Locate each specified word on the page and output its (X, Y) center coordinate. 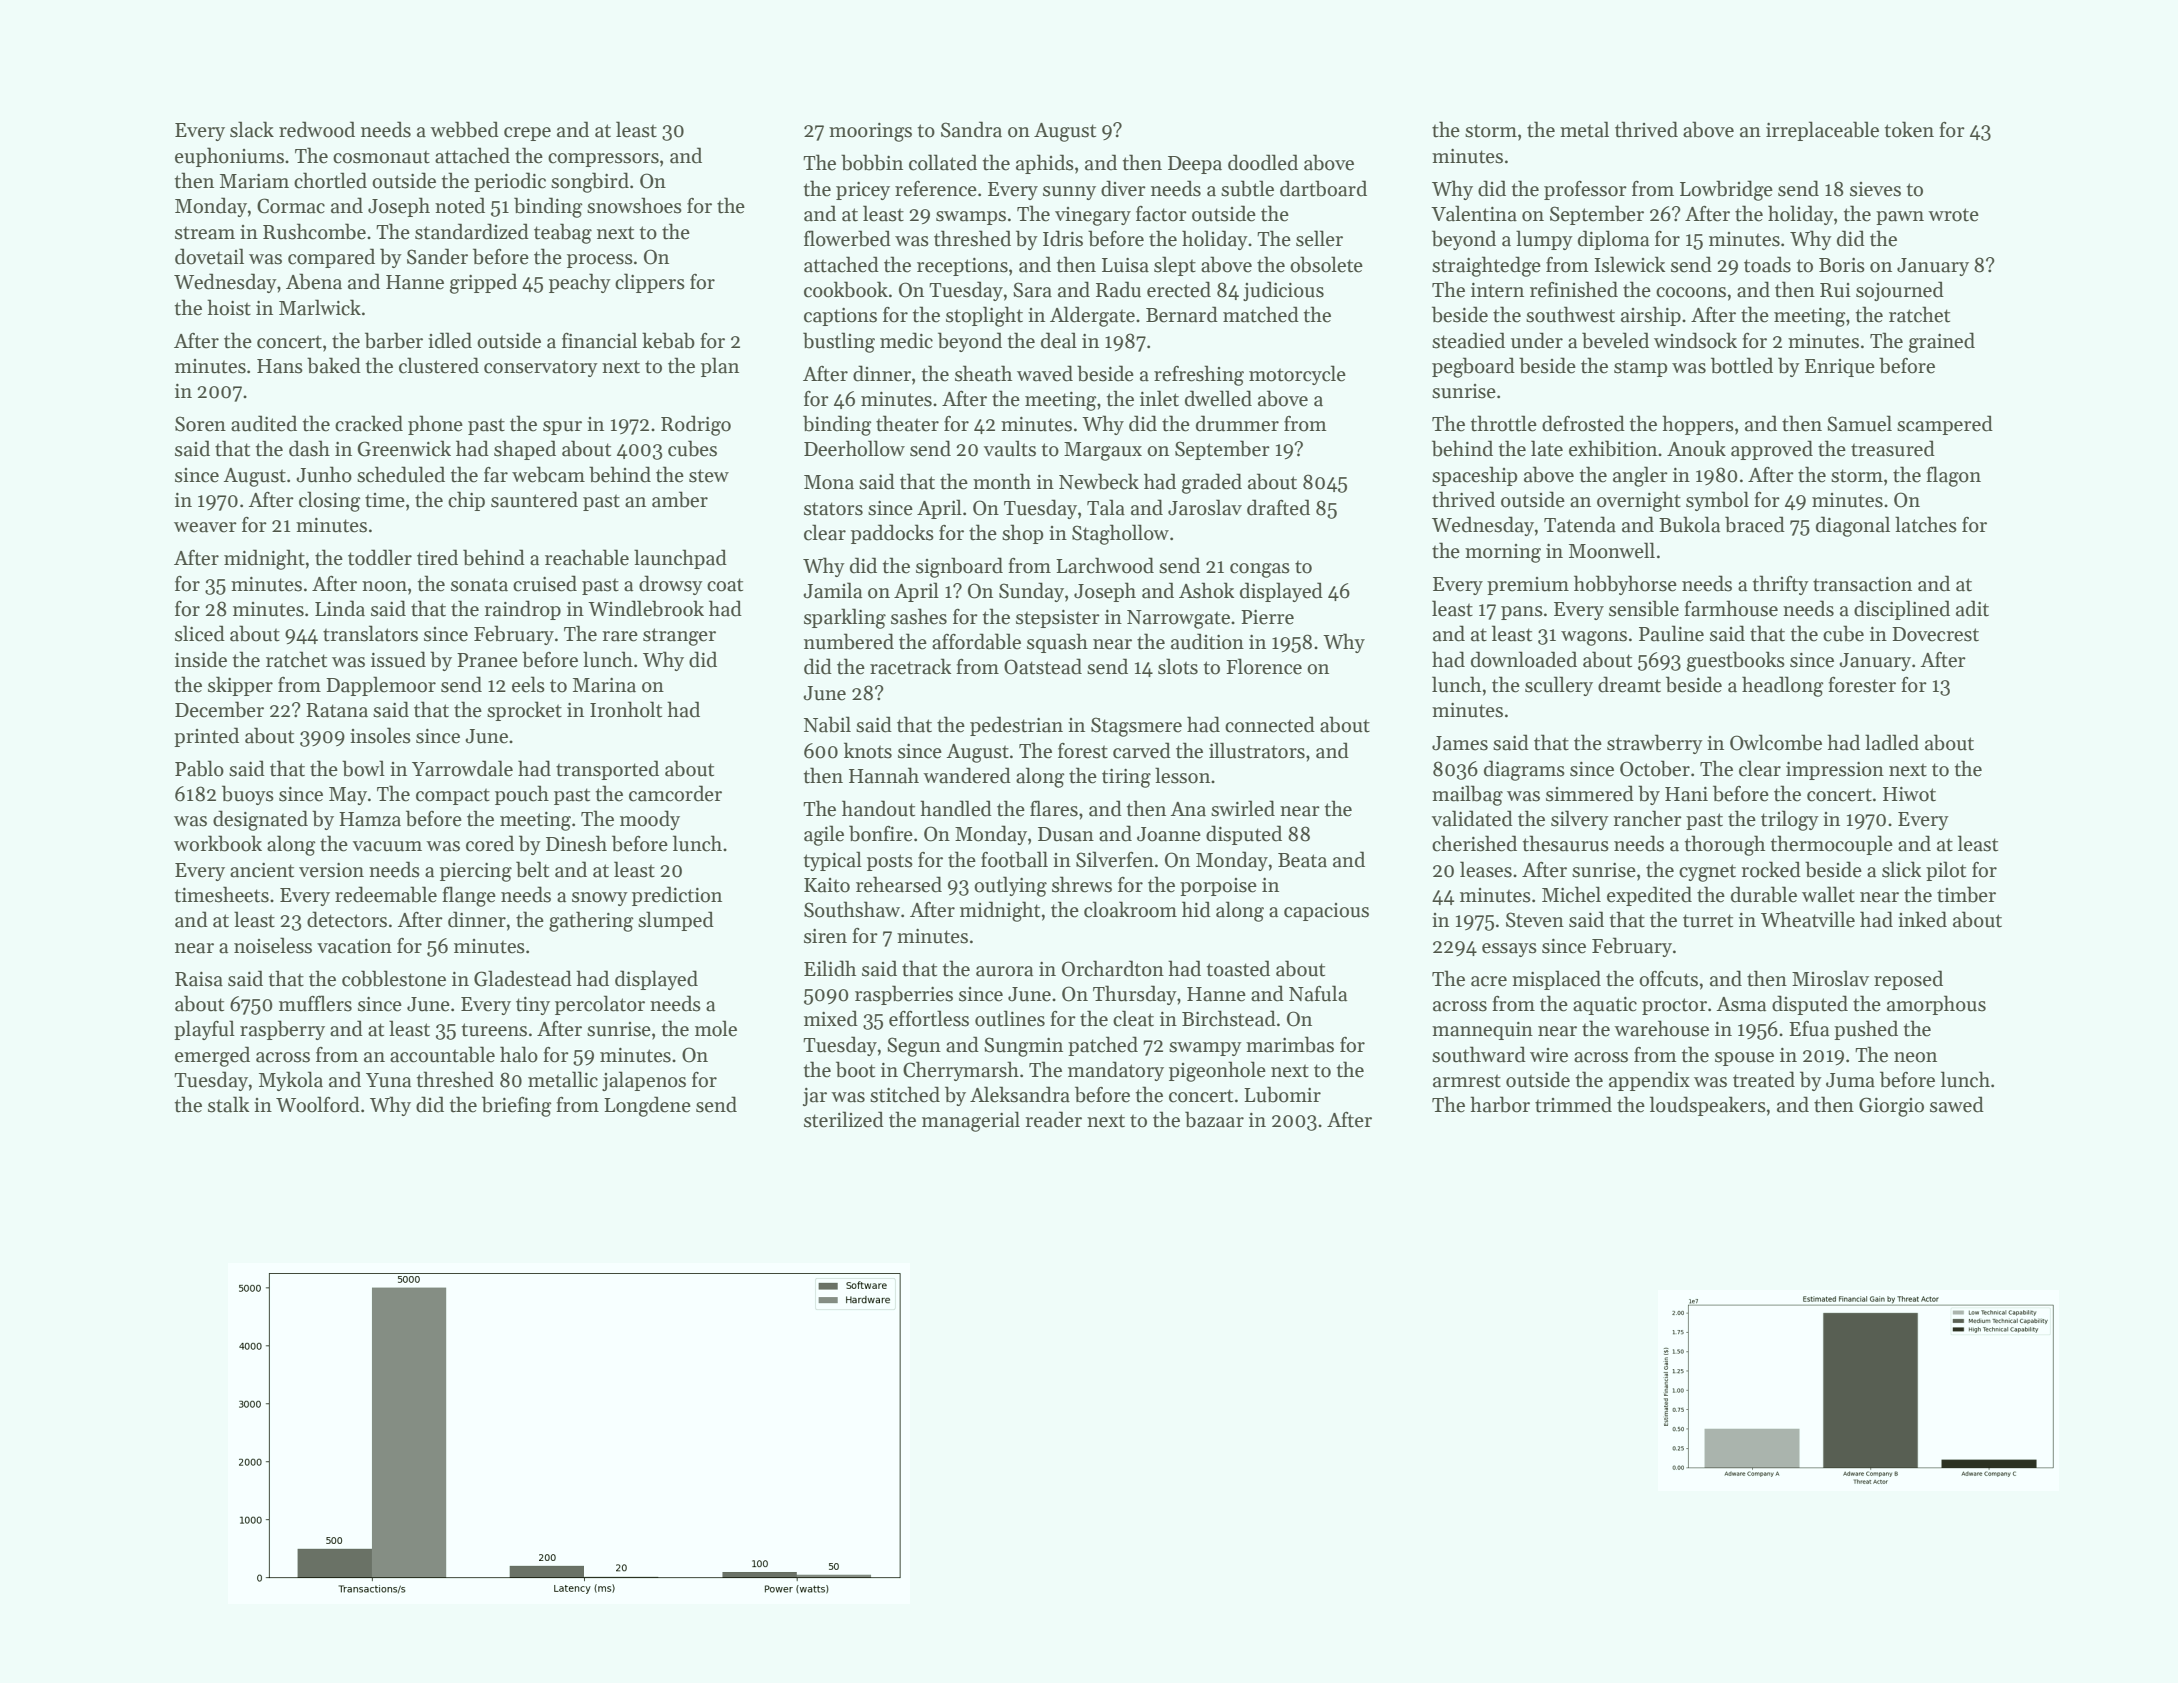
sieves (1875, 189)
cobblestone (394, 978)
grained (1942, 342)
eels (528, 684)
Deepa (1195, 165)
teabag (563, 233)
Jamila (832, 590)
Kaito (827, 885)
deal (1059, 340)
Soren (200, 424)
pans (1522, 613)
